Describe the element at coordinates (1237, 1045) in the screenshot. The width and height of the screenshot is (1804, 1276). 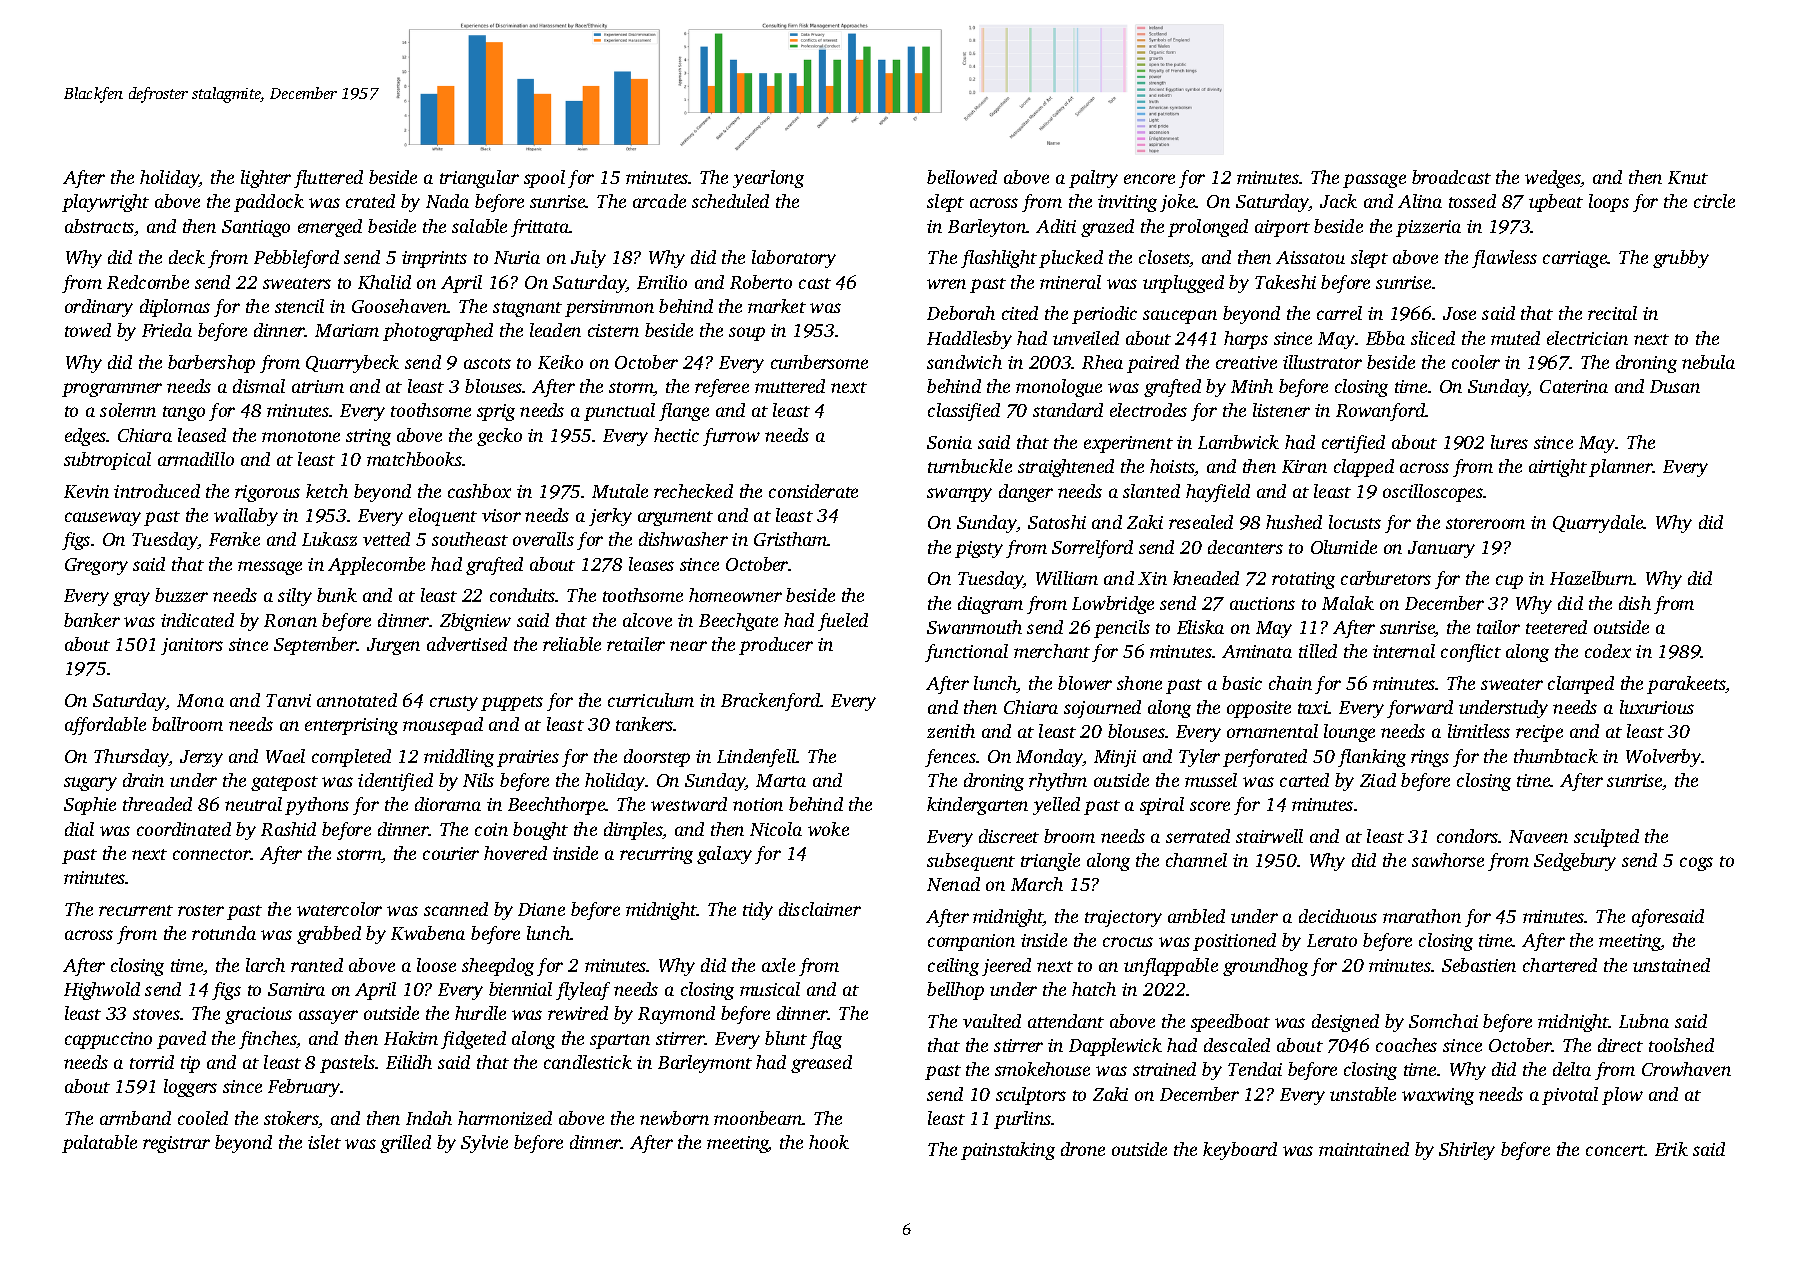
I see `descaled` at that location.
